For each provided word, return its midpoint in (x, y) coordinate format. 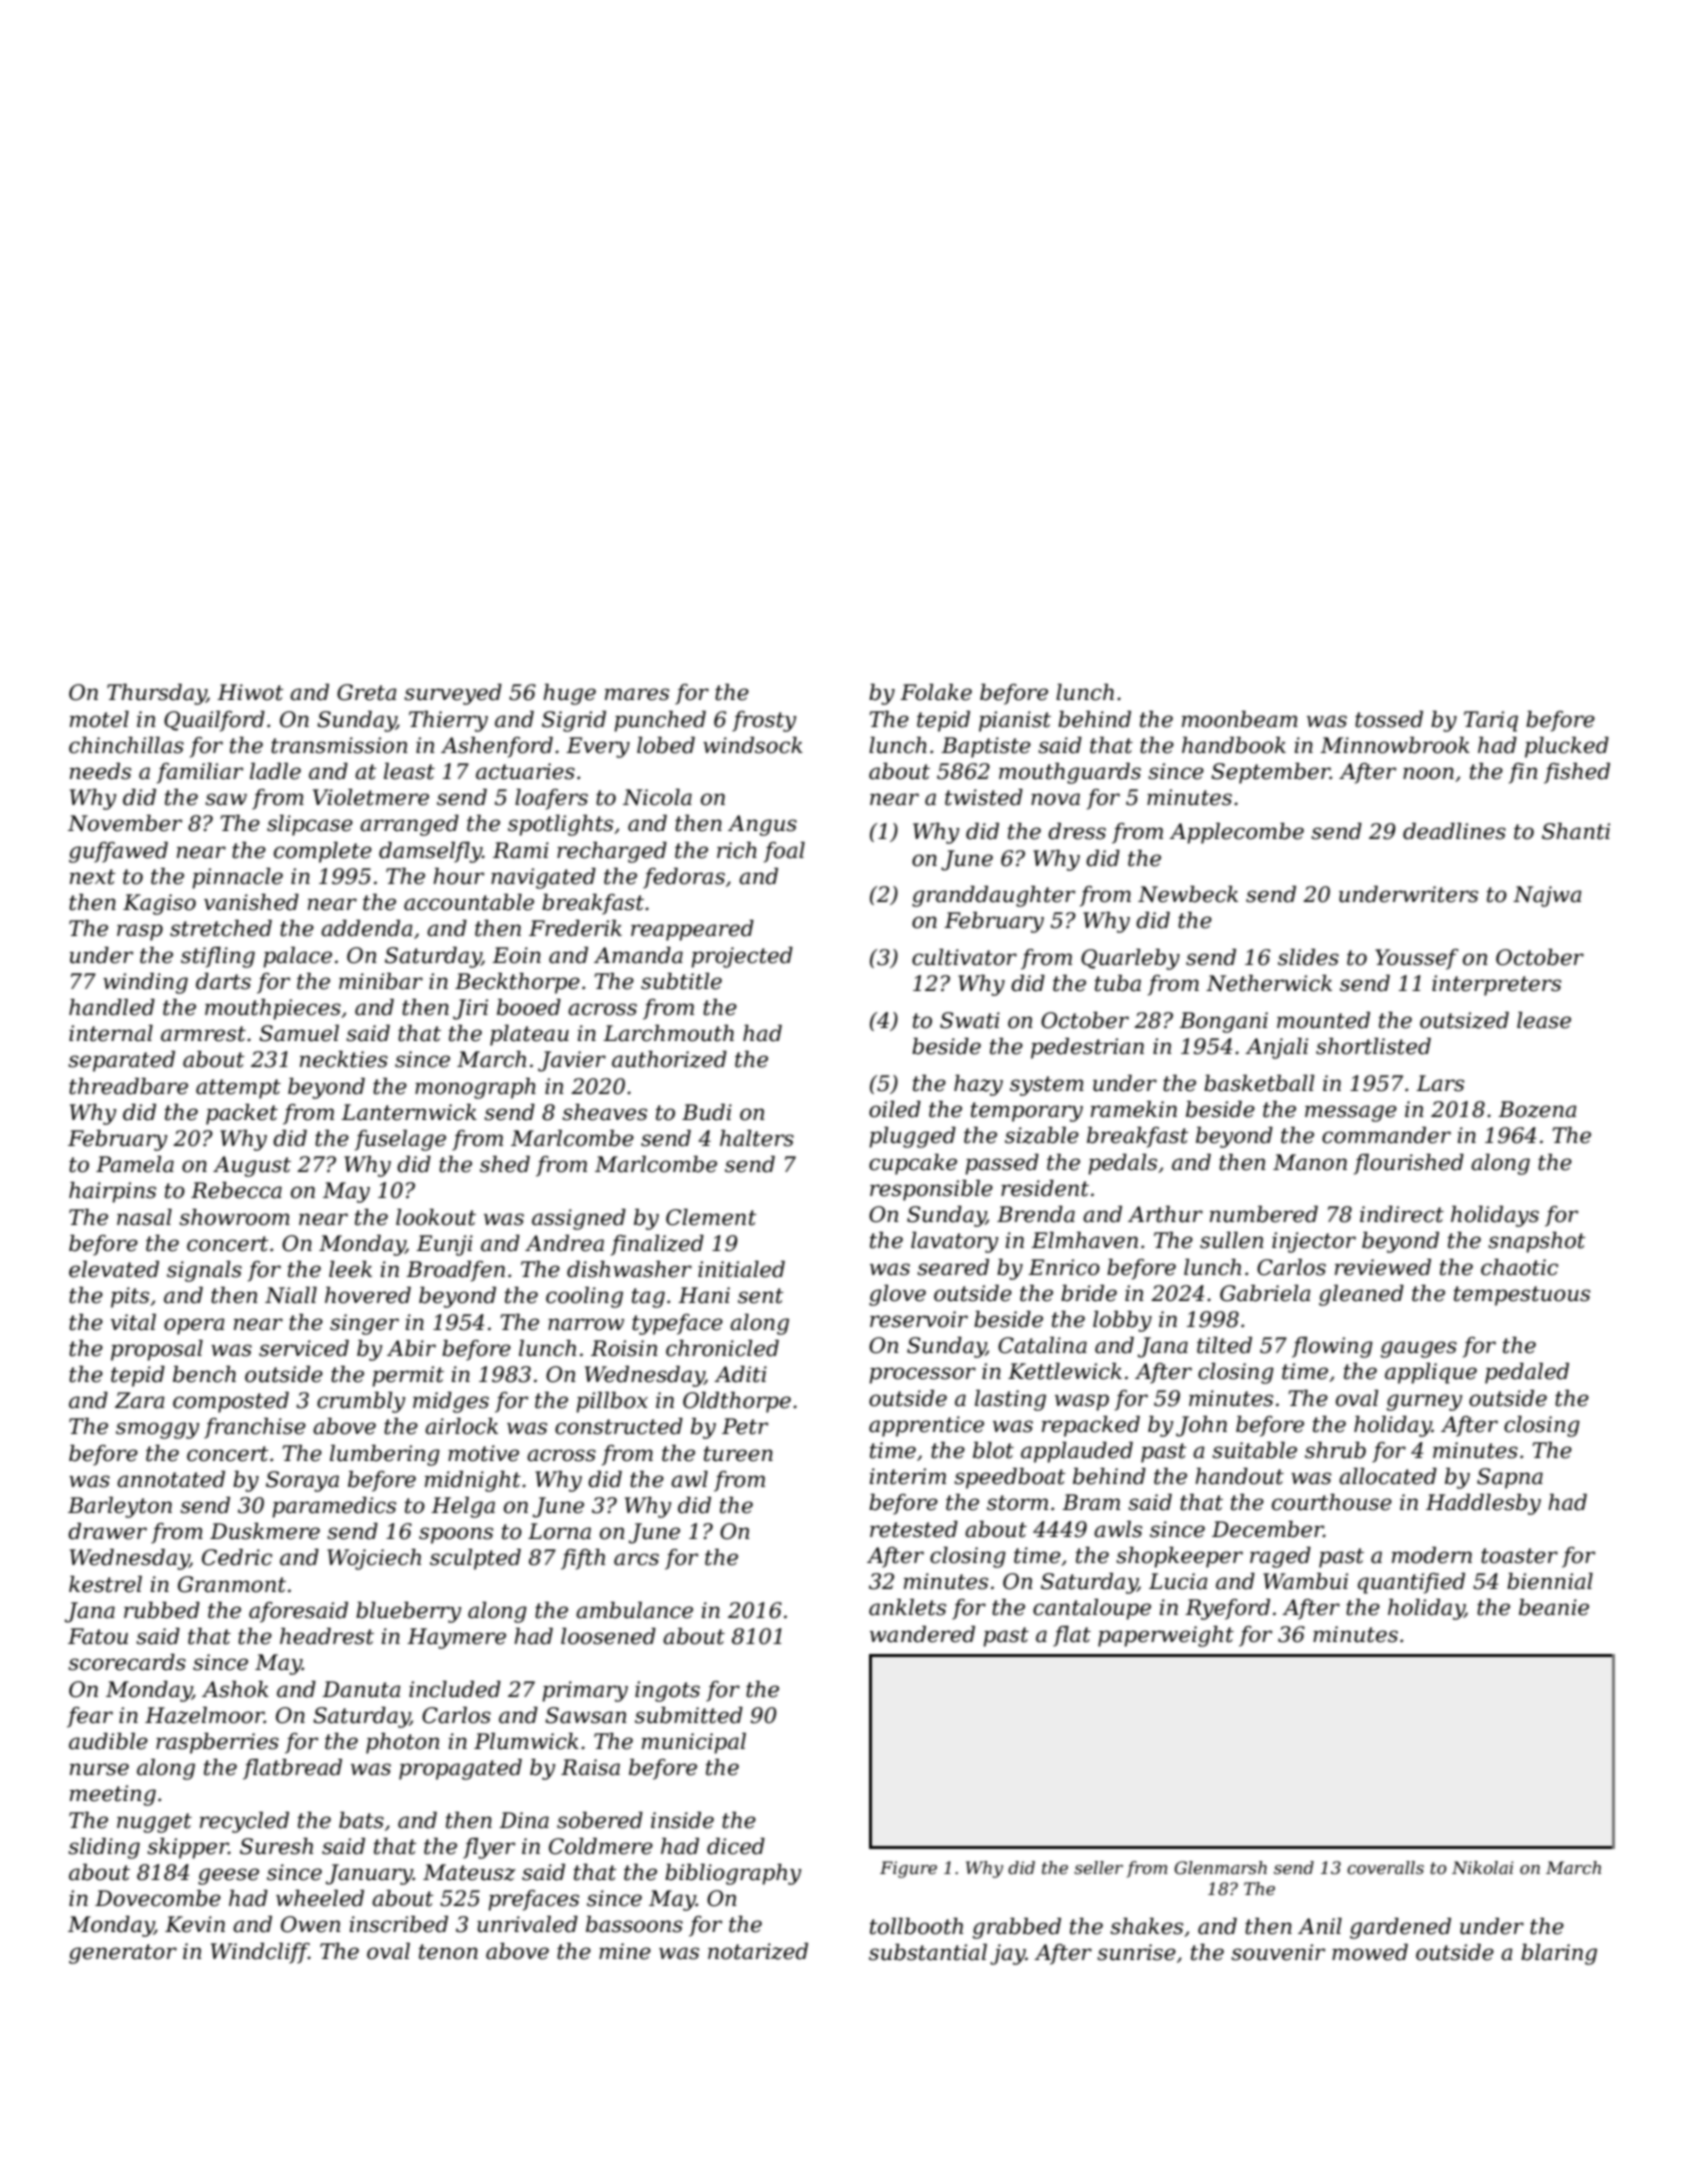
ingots (667, 1691)
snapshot (1536, 1242)
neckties (344, 1059)
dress (1077, 831)
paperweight (1166, 1636)
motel (99, 719)
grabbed (1017, 1928)
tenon (448, 1952)
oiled (895, 1109)
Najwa (1547, 896)
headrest (327, 1636)
